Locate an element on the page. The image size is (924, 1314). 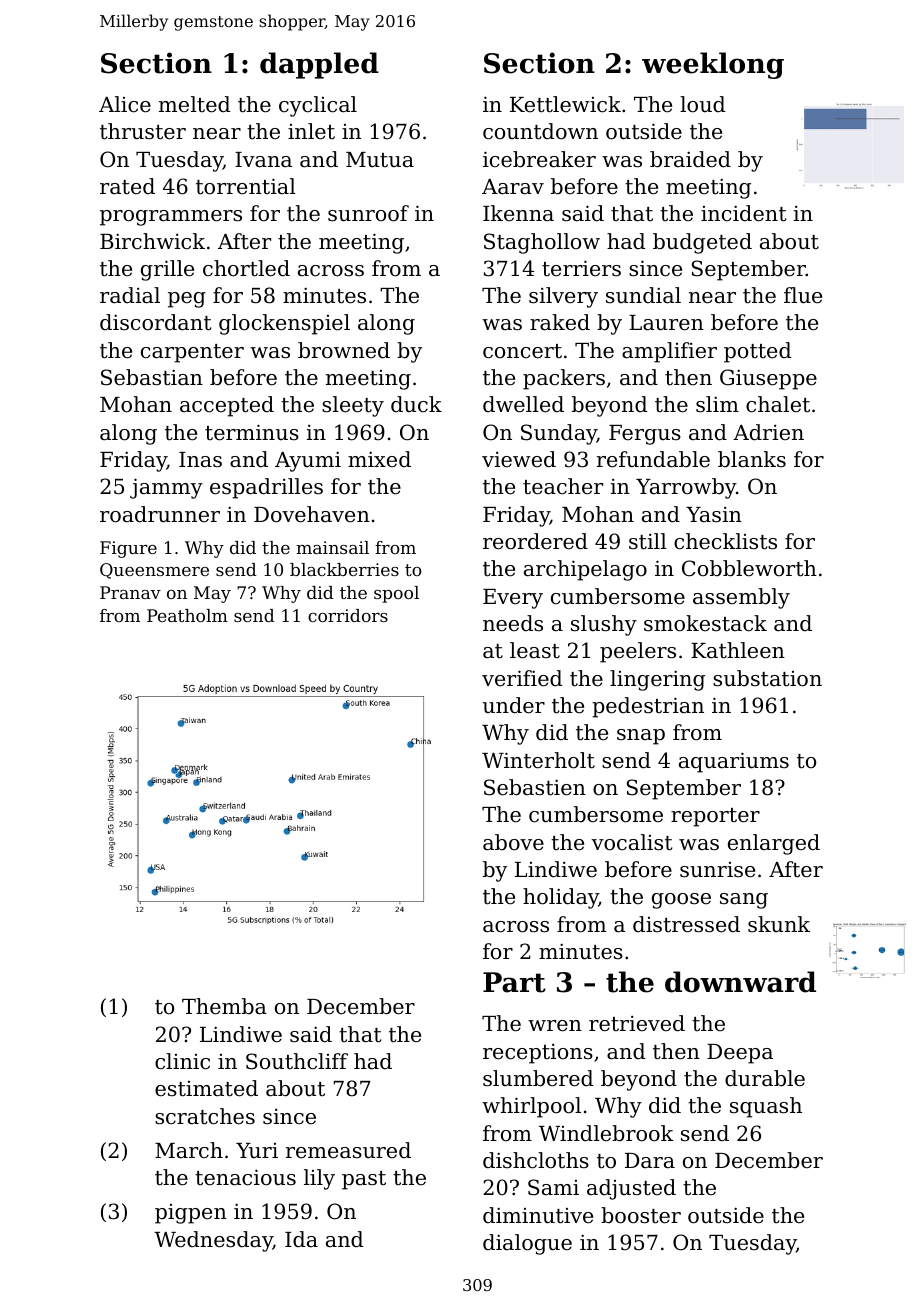
skunk is located at coordinates (779, 924).
